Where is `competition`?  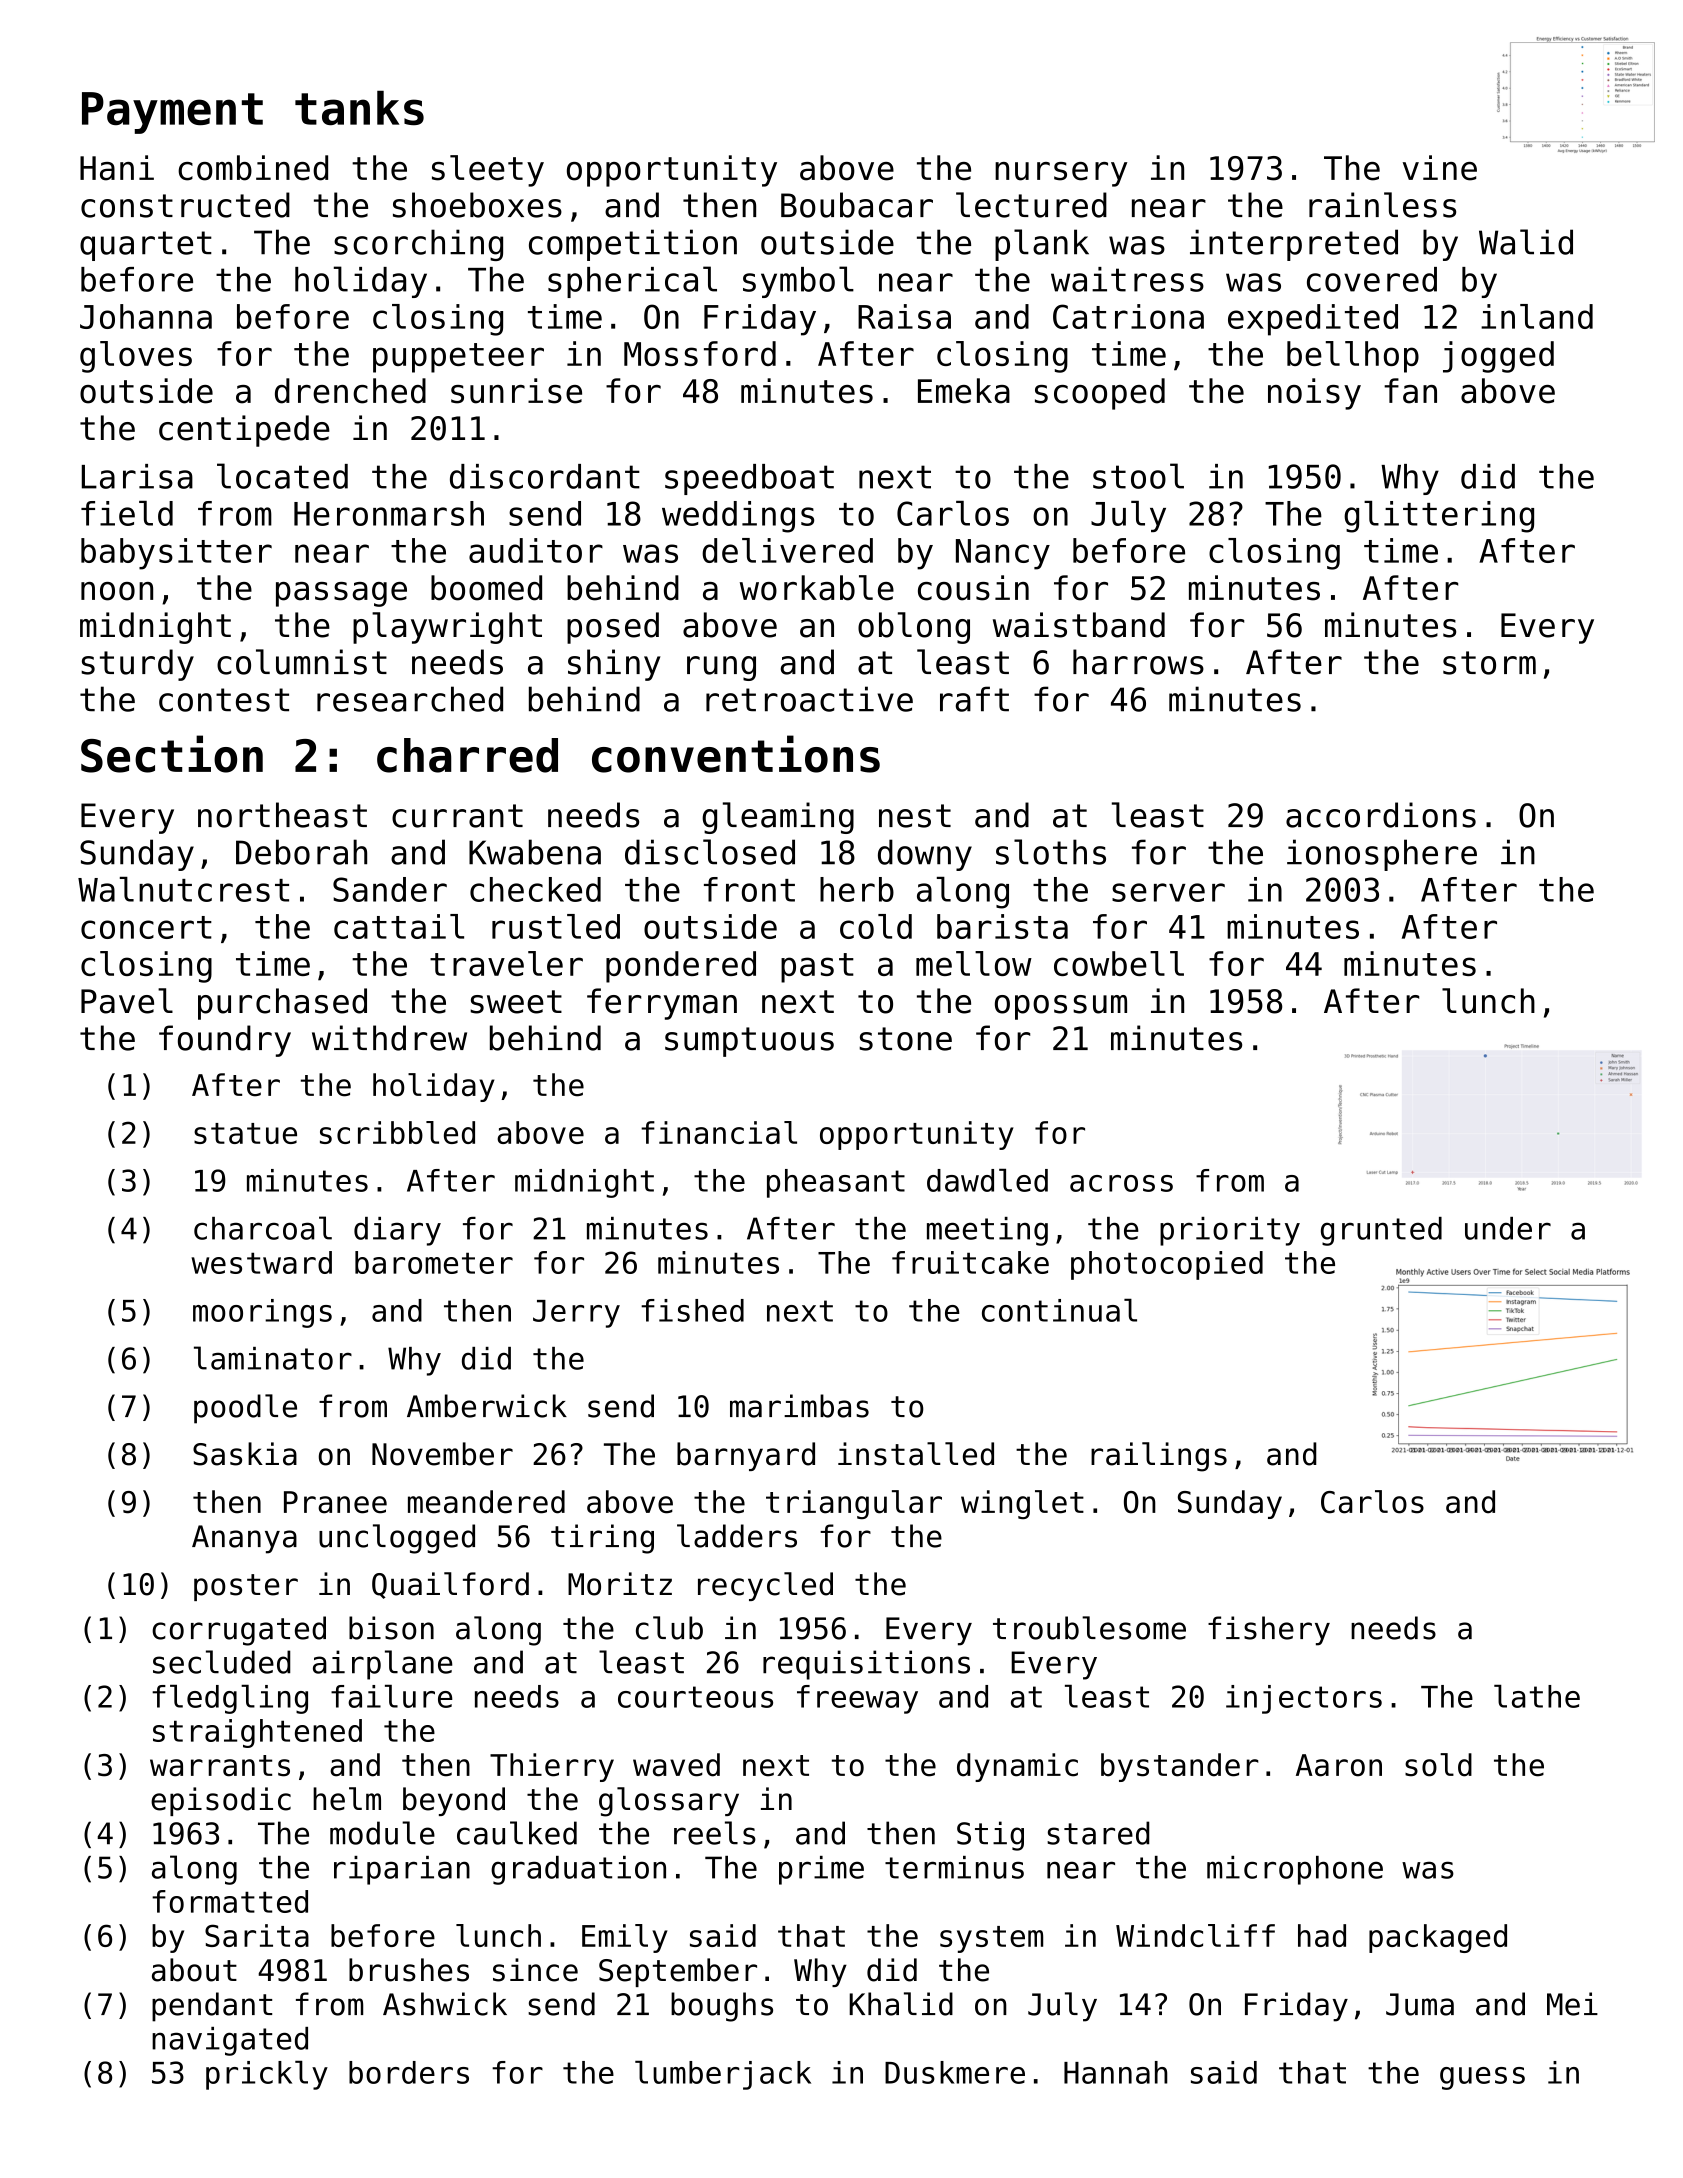
competition is located at coordinates (633, 245).
